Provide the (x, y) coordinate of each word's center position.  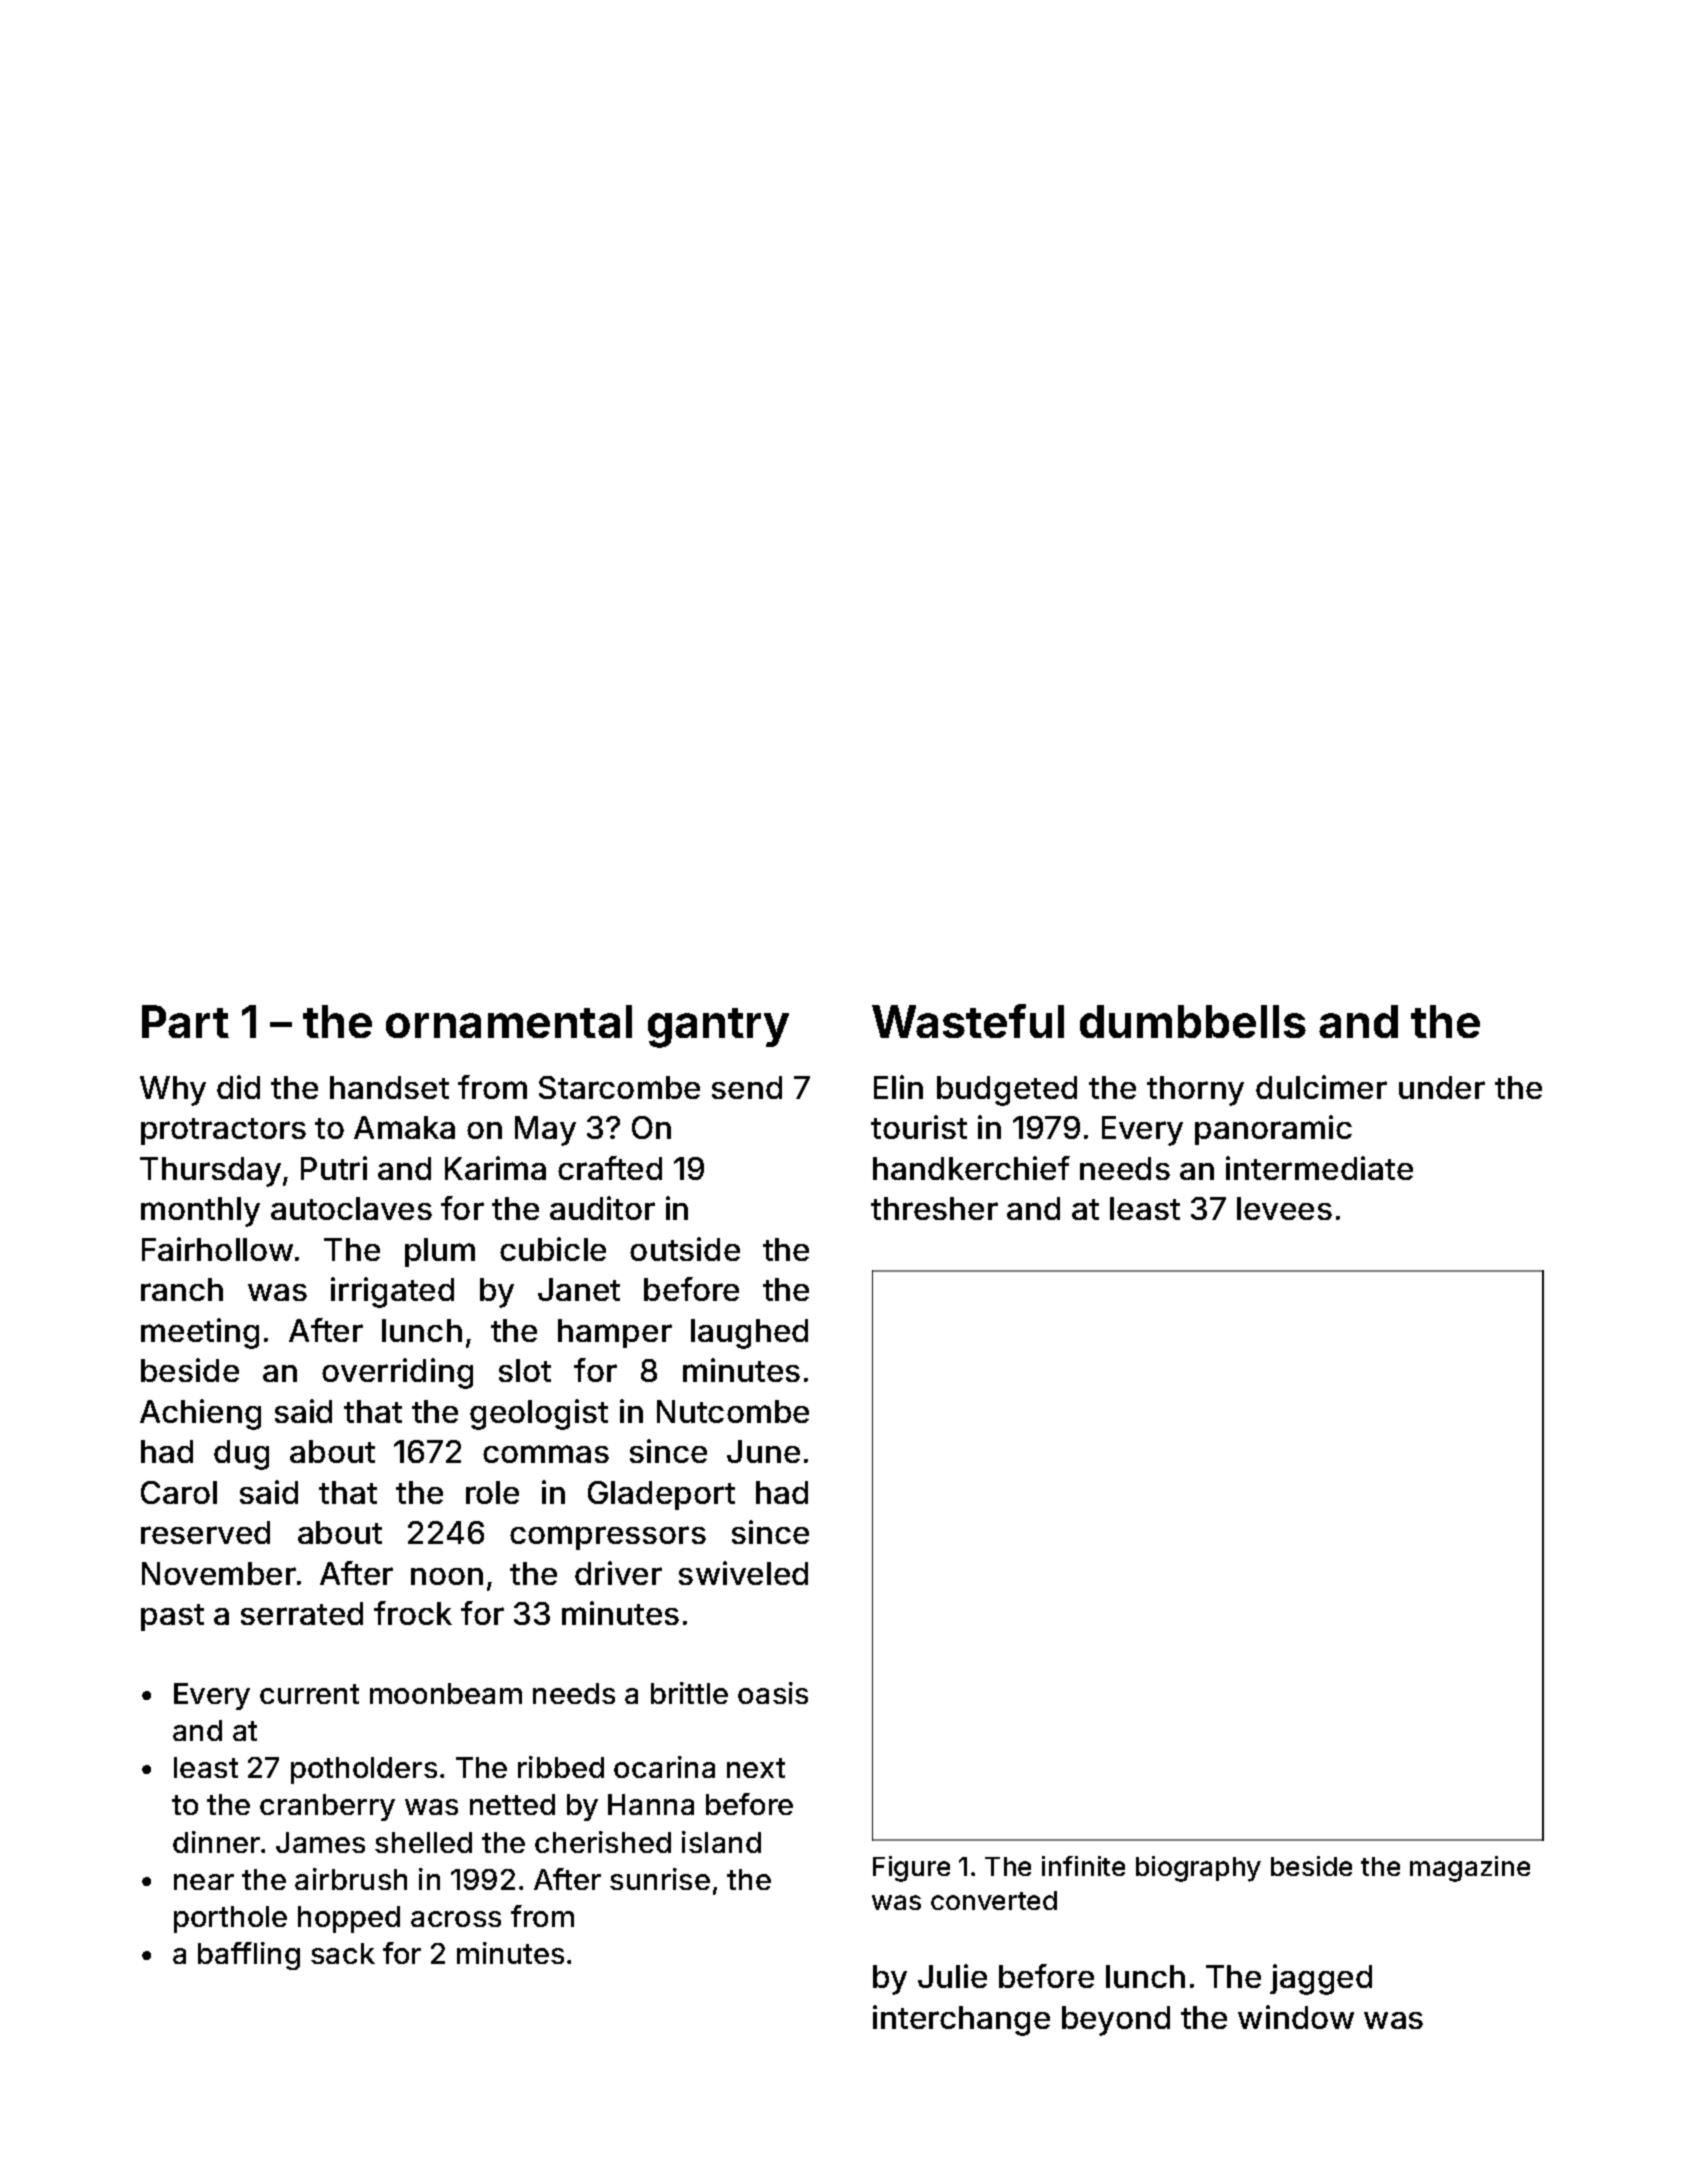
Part (185, 1021)
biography (1198, 1869)
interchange (961, 2020)
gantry (718, 1028)
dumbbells (1193, 1021)
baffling (249, 1956)
